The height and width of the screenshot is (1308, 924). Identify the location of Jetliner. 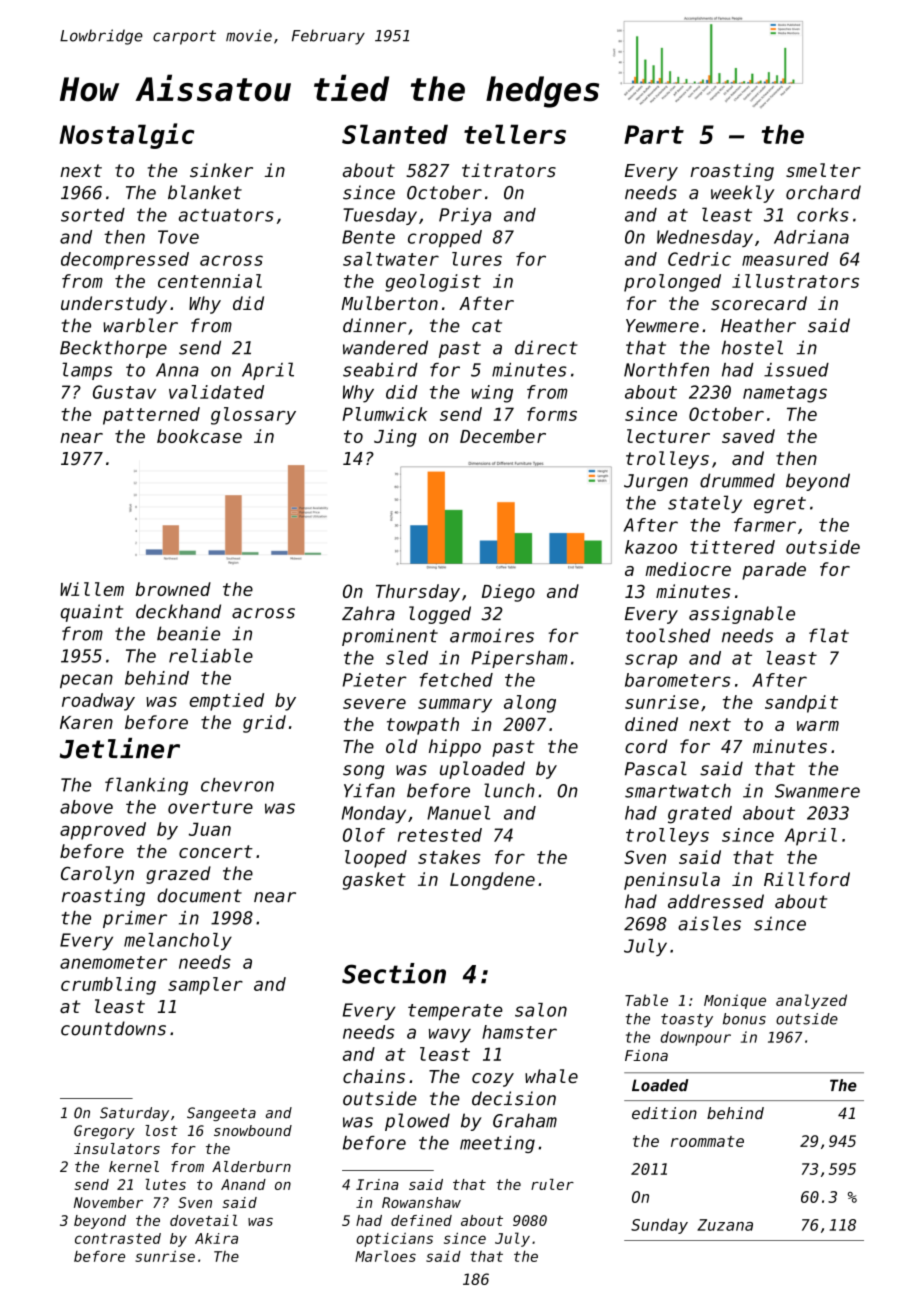
(120, 748).
